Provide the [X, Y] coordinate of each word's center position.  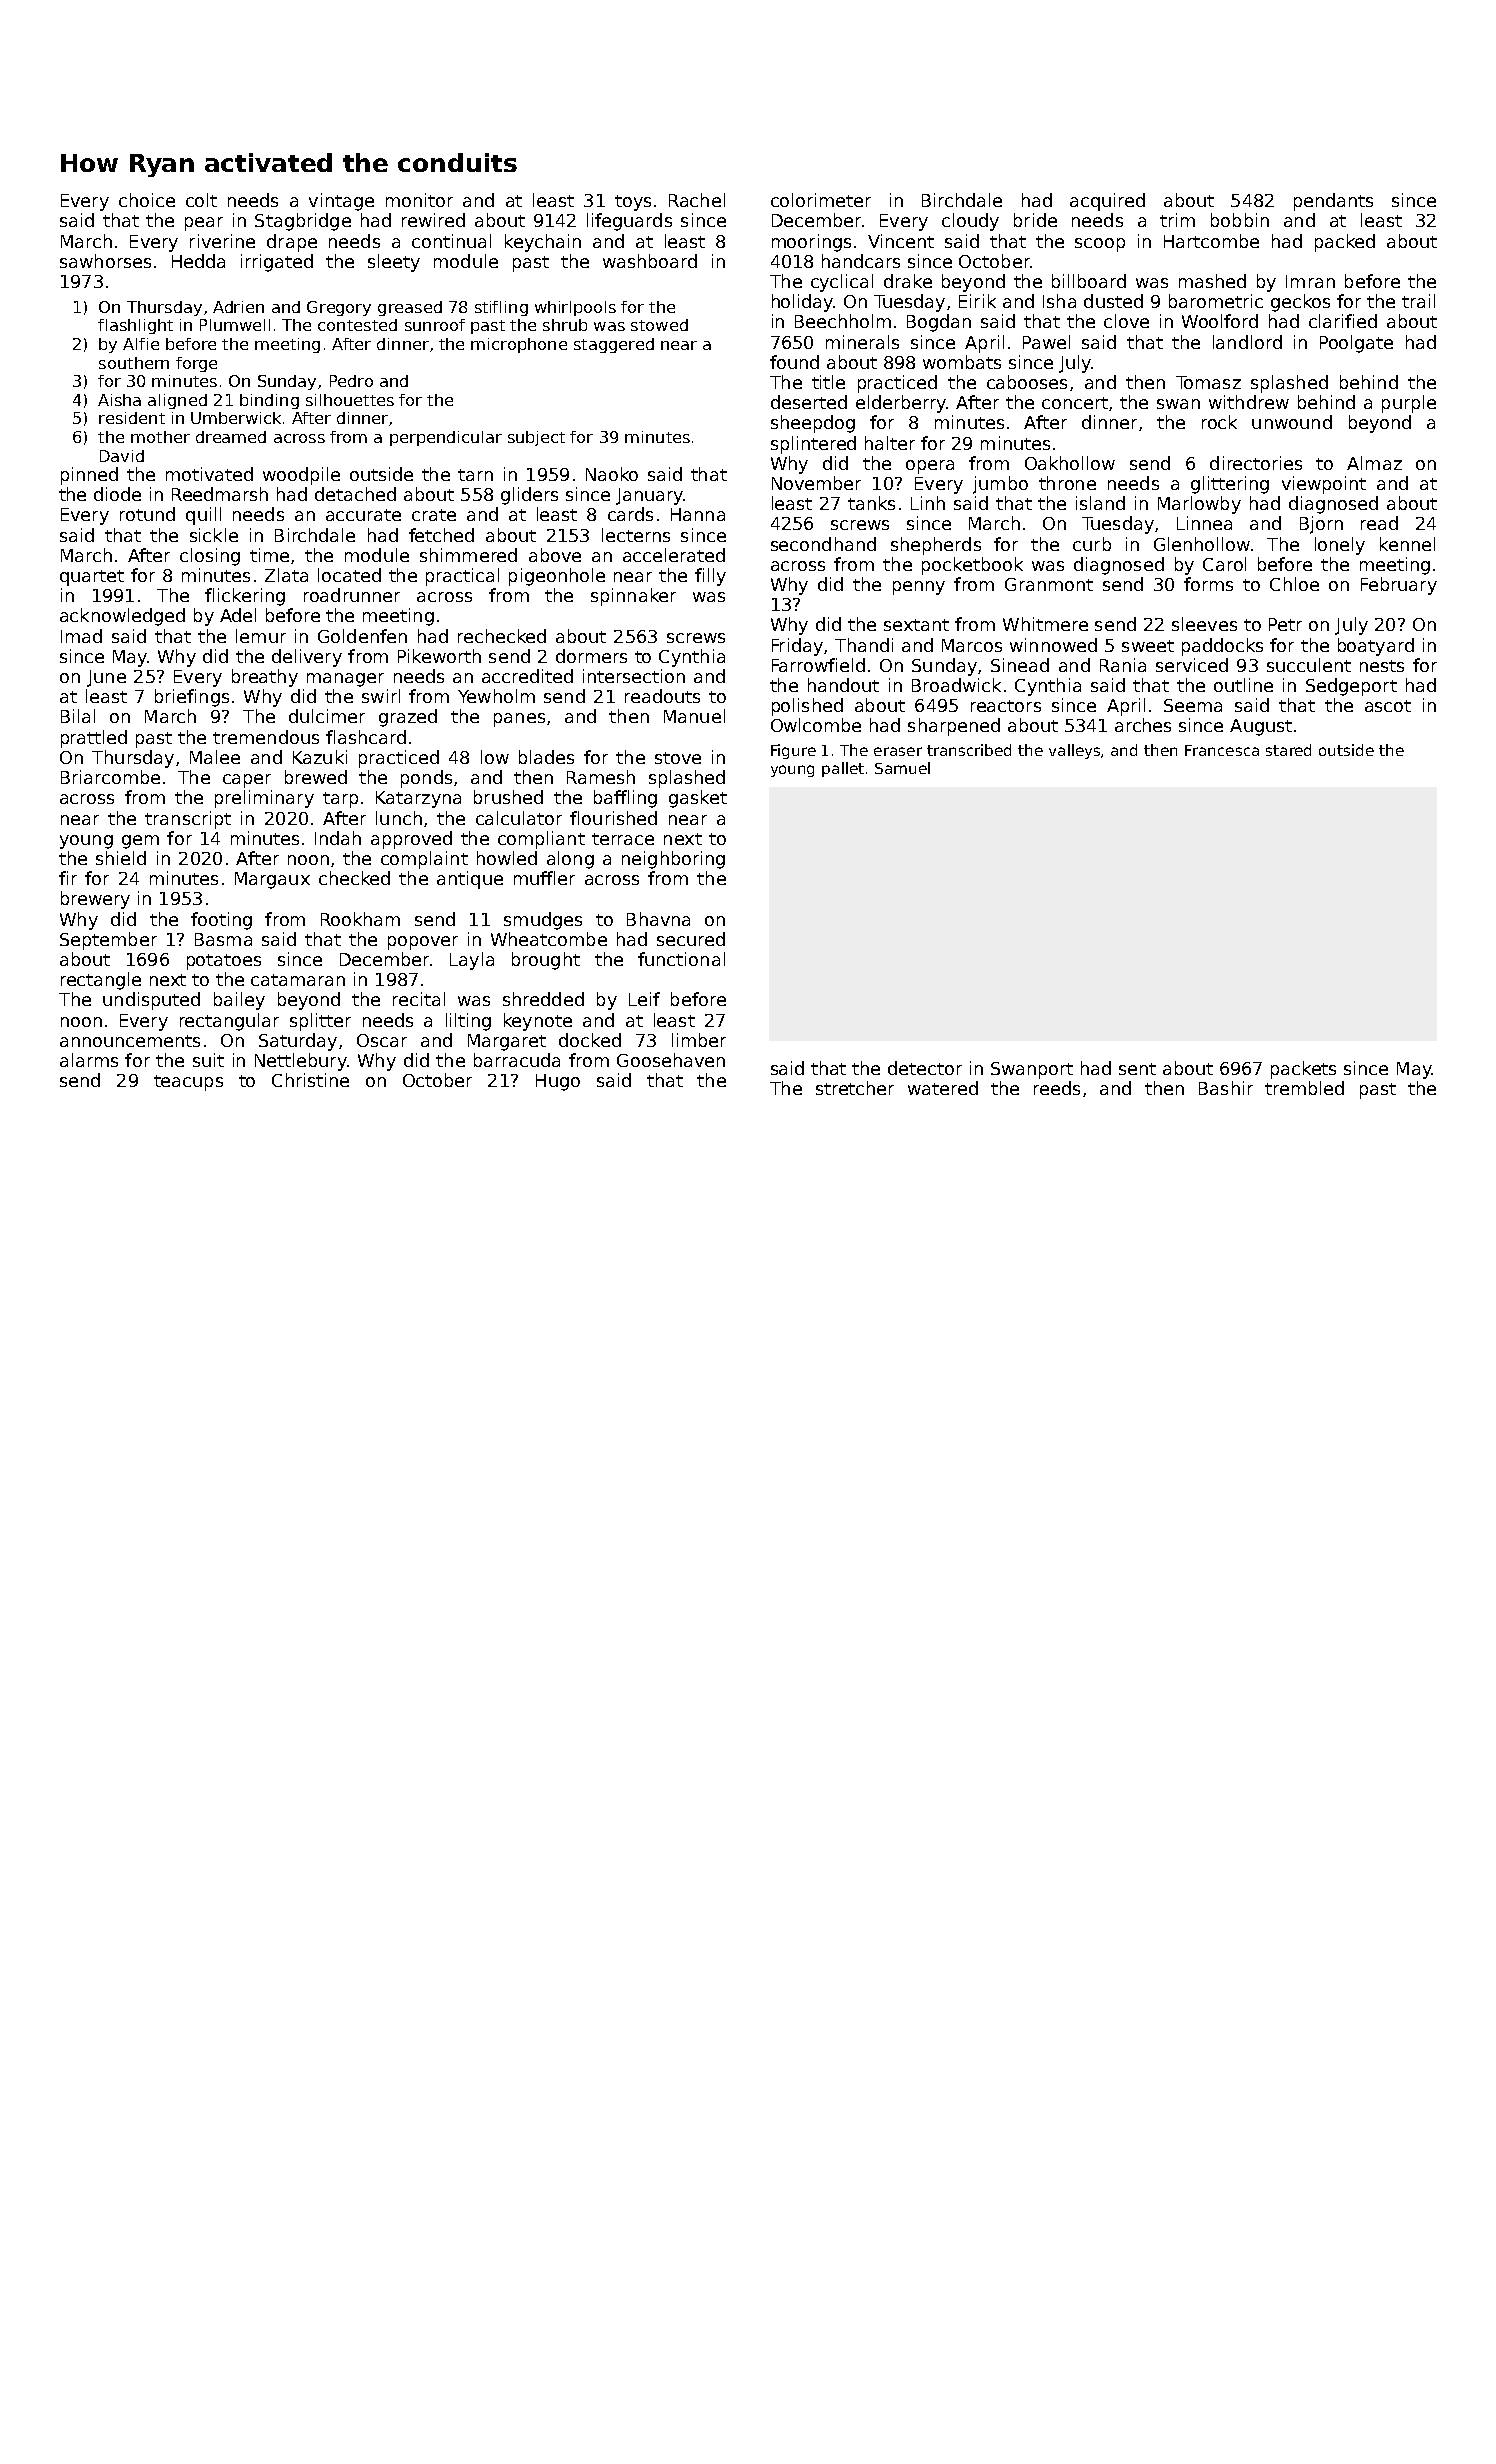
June [106, 678]
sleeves [1204, 624]
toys [633, 203]
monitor [419, 200]
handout [843, 685]
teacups [188, 1083]
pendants [1333, 202]
